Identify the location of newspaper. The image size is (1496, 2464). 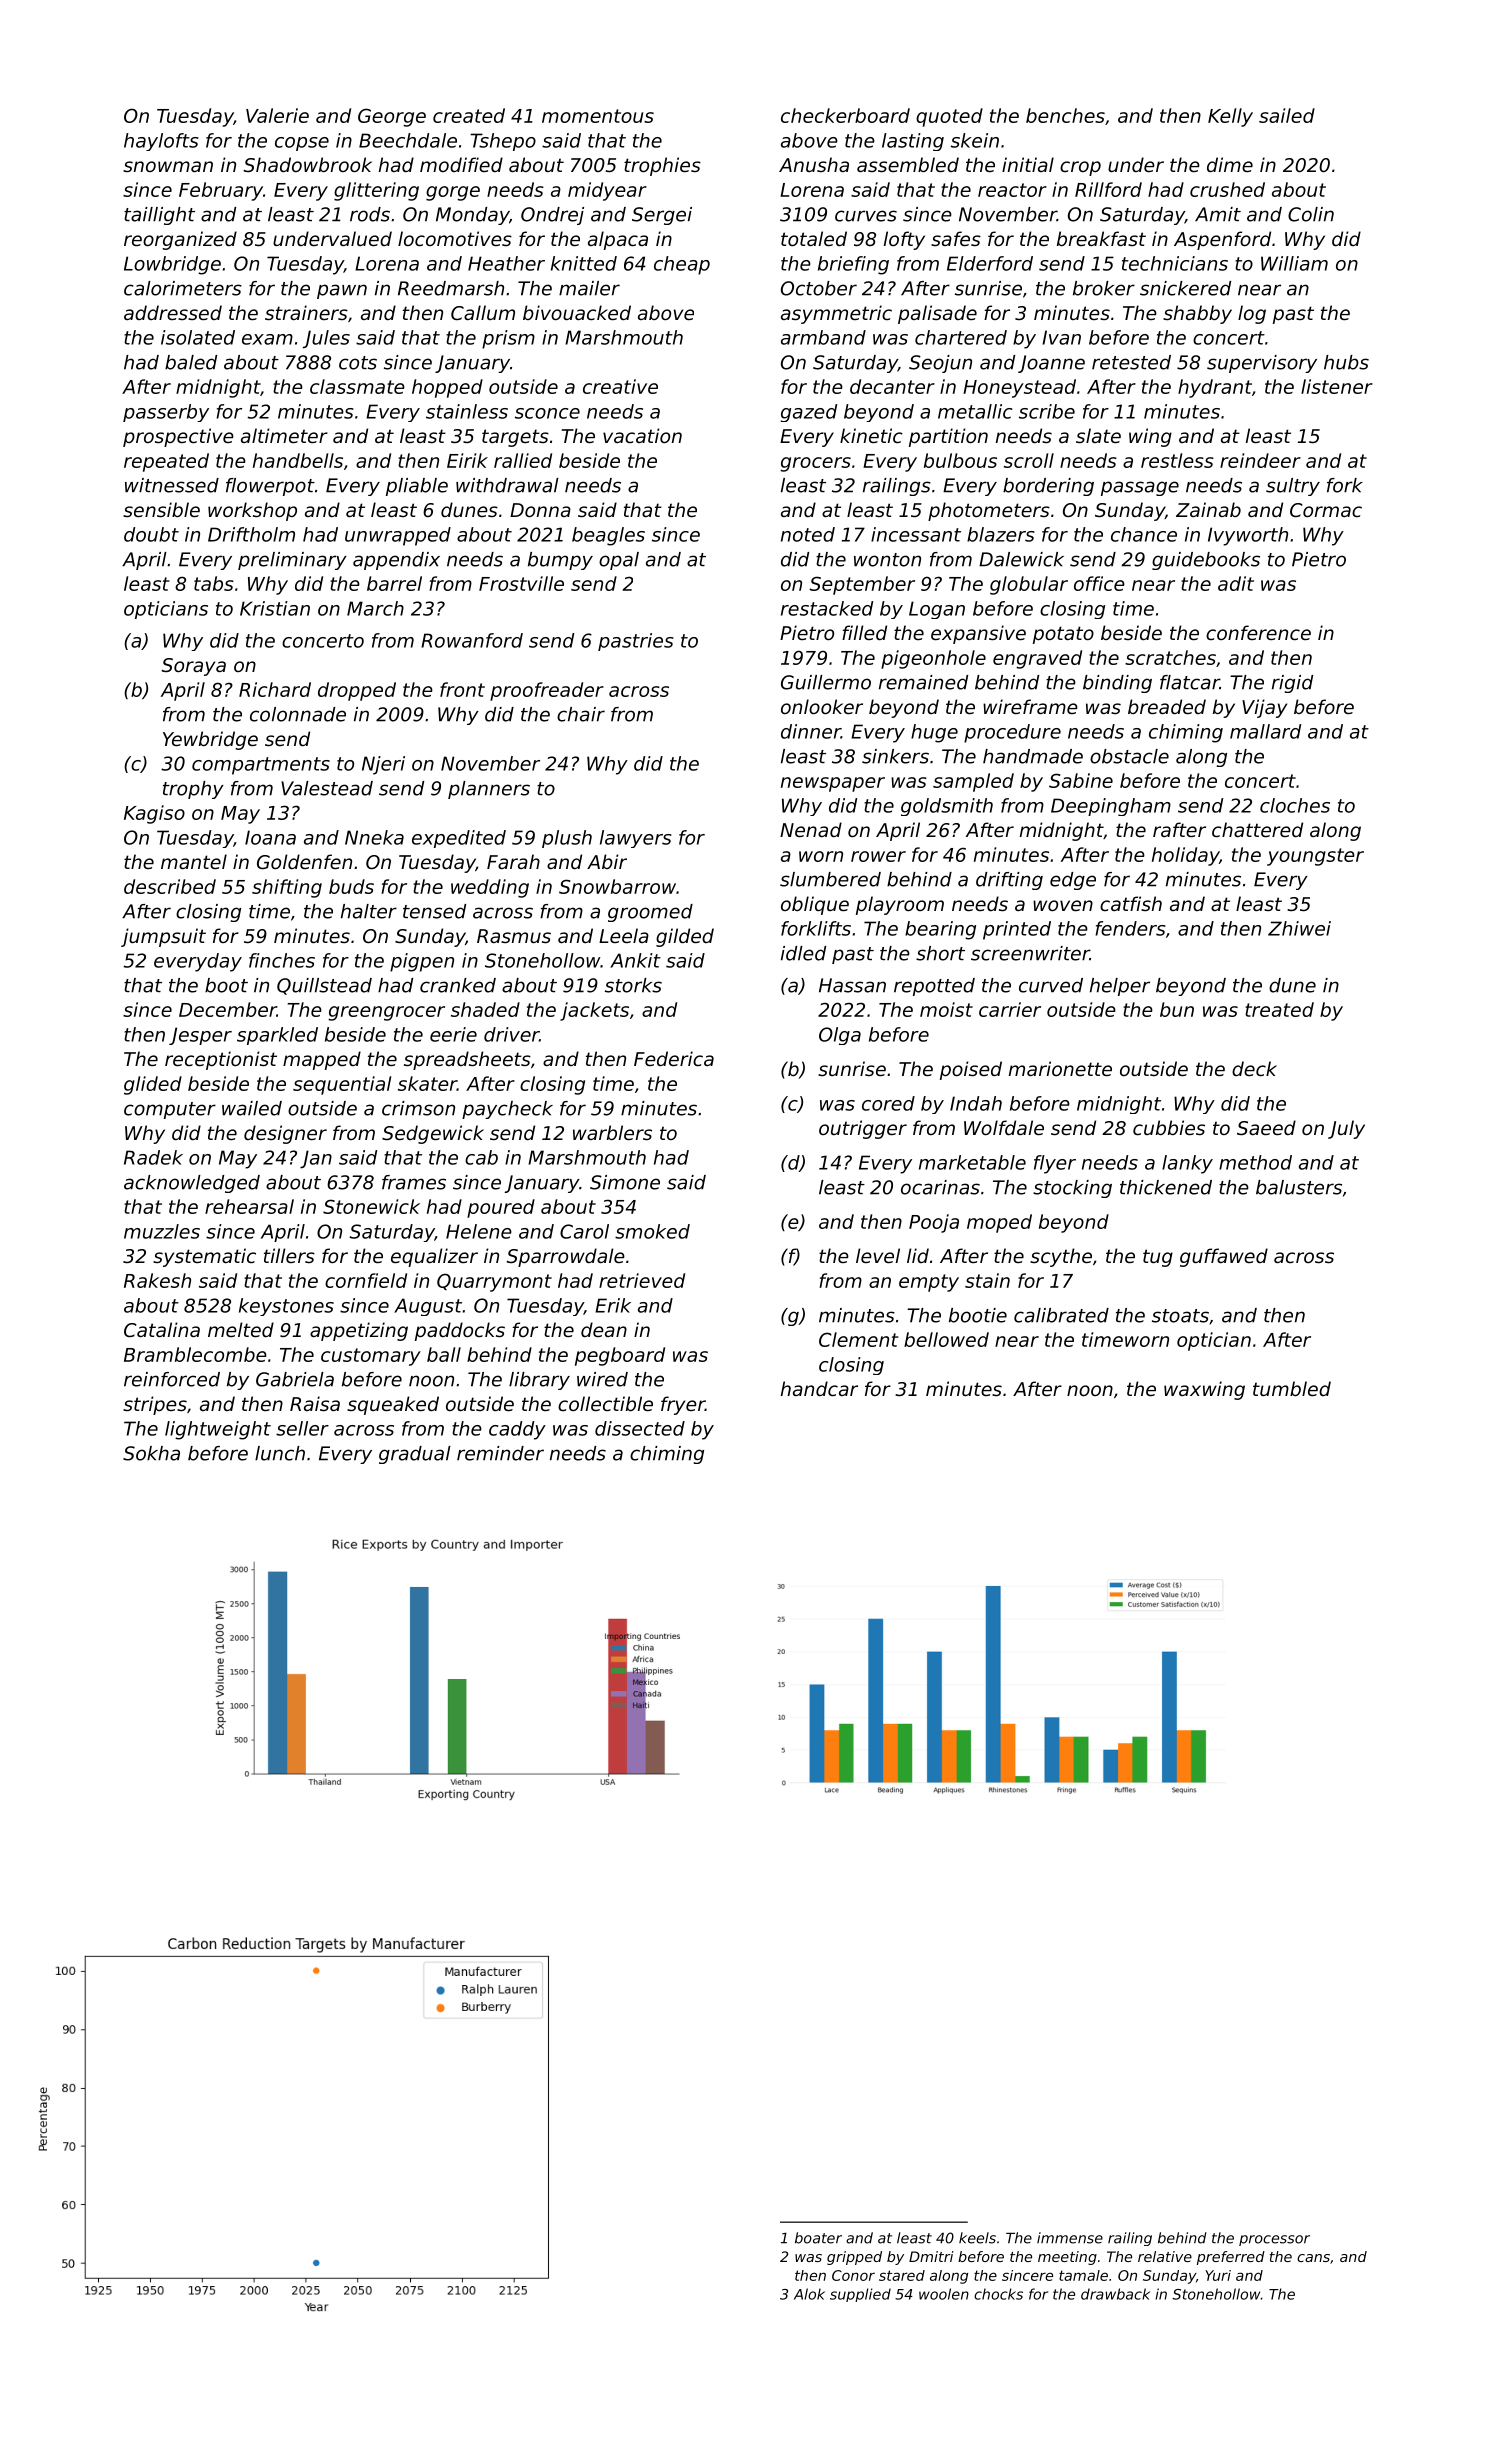
(833, 784).
